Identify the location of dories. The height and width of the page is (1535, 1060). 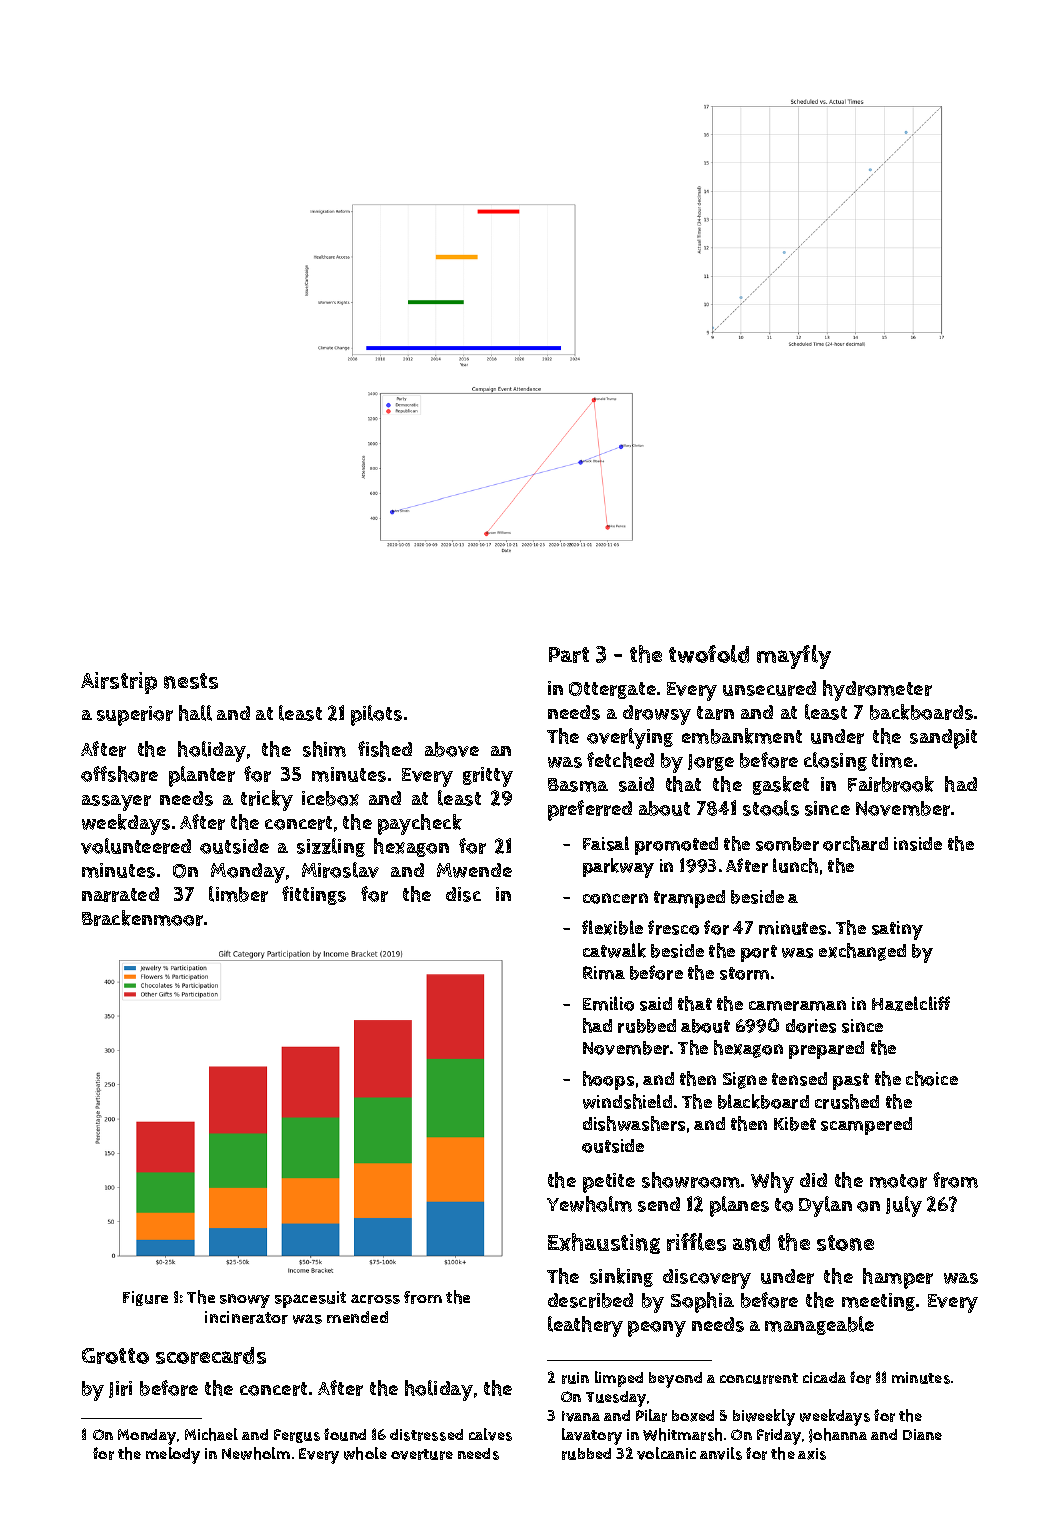
(811, 1026).
